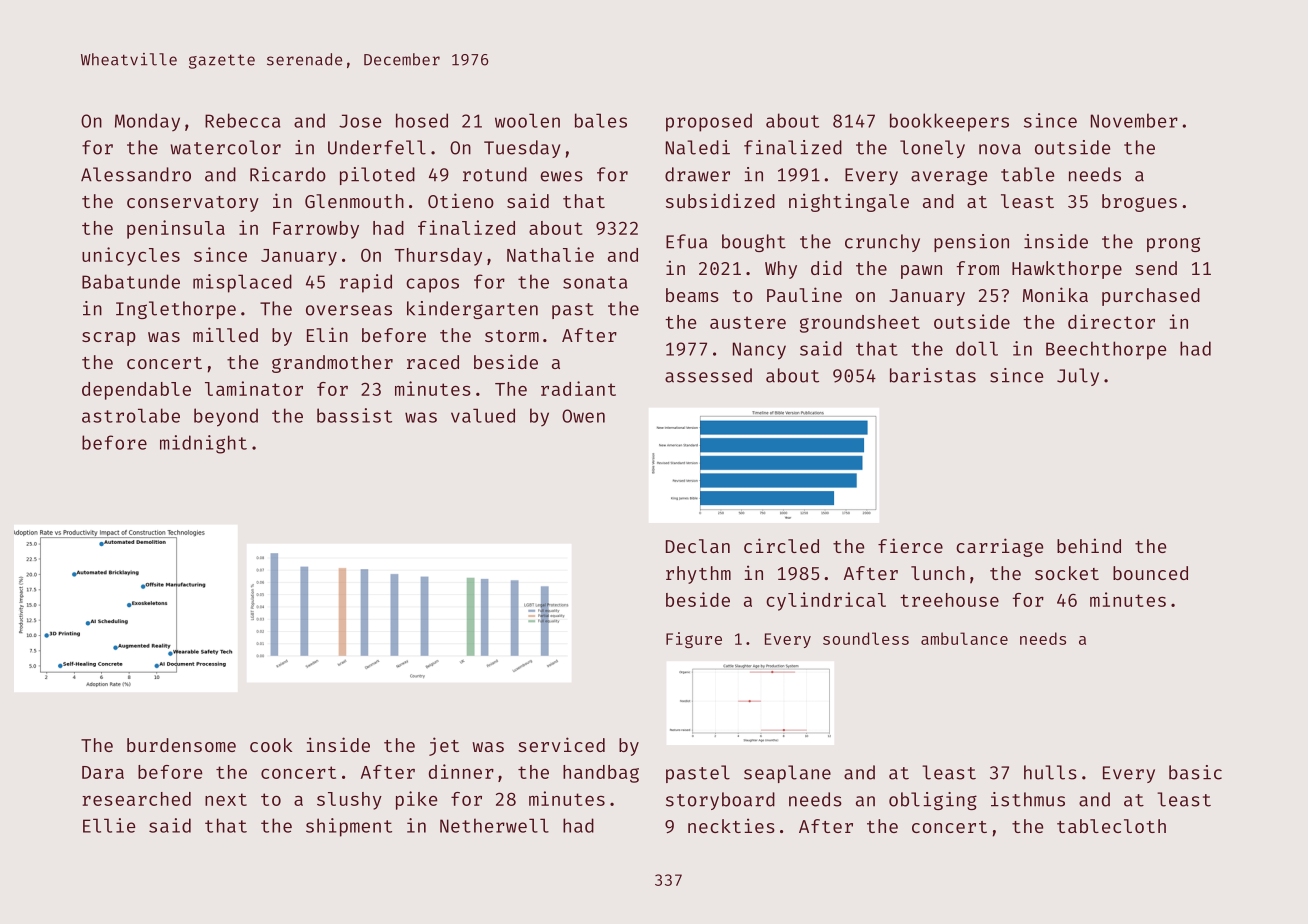 This document has width=1308, height=924. Describe the element at coordinates (136, 174) in the document. I see `Alessandro` at that location.
